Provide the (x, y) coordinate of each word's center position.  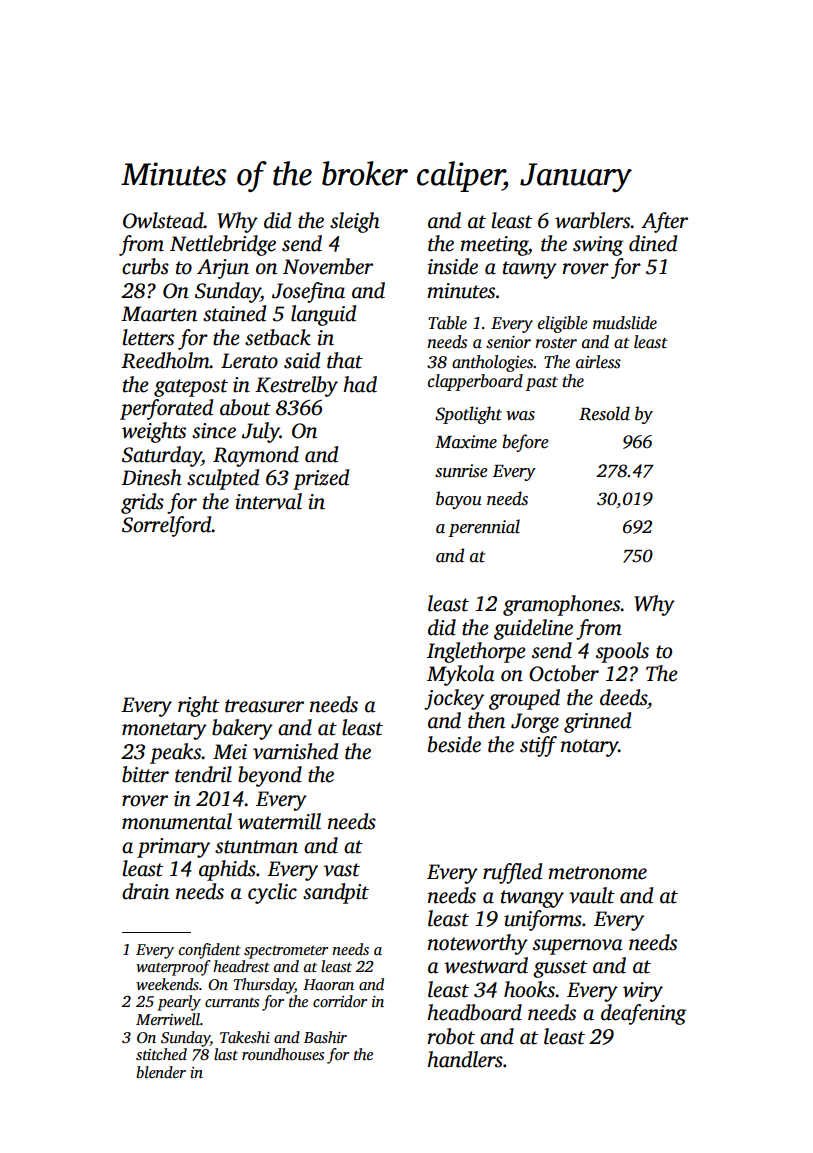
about (245, 407)
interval (268, 501)
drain (145, 891)
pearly (179, 1003)
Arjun (223, 269)
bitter (145, 774)
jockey (454, 699)
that (345, 360)
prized (321, 479)
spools (622, 652)
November (328, 266)
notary (589, 748)
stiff (538, 746)
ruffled (512, 873)
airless (598, 362)
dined (653, 243)
